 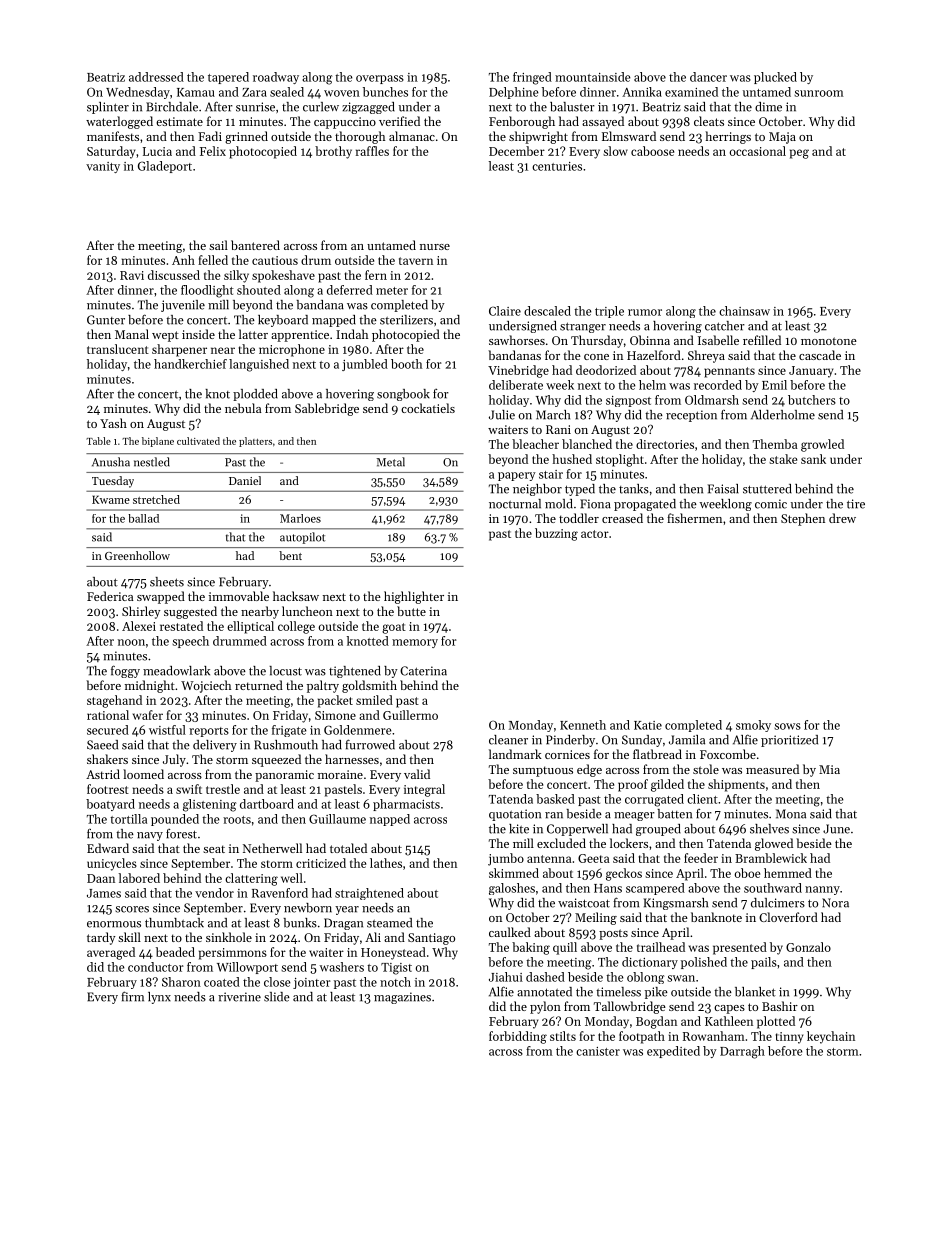 I want to click on handkerchief, so click(x=190, y=364).
